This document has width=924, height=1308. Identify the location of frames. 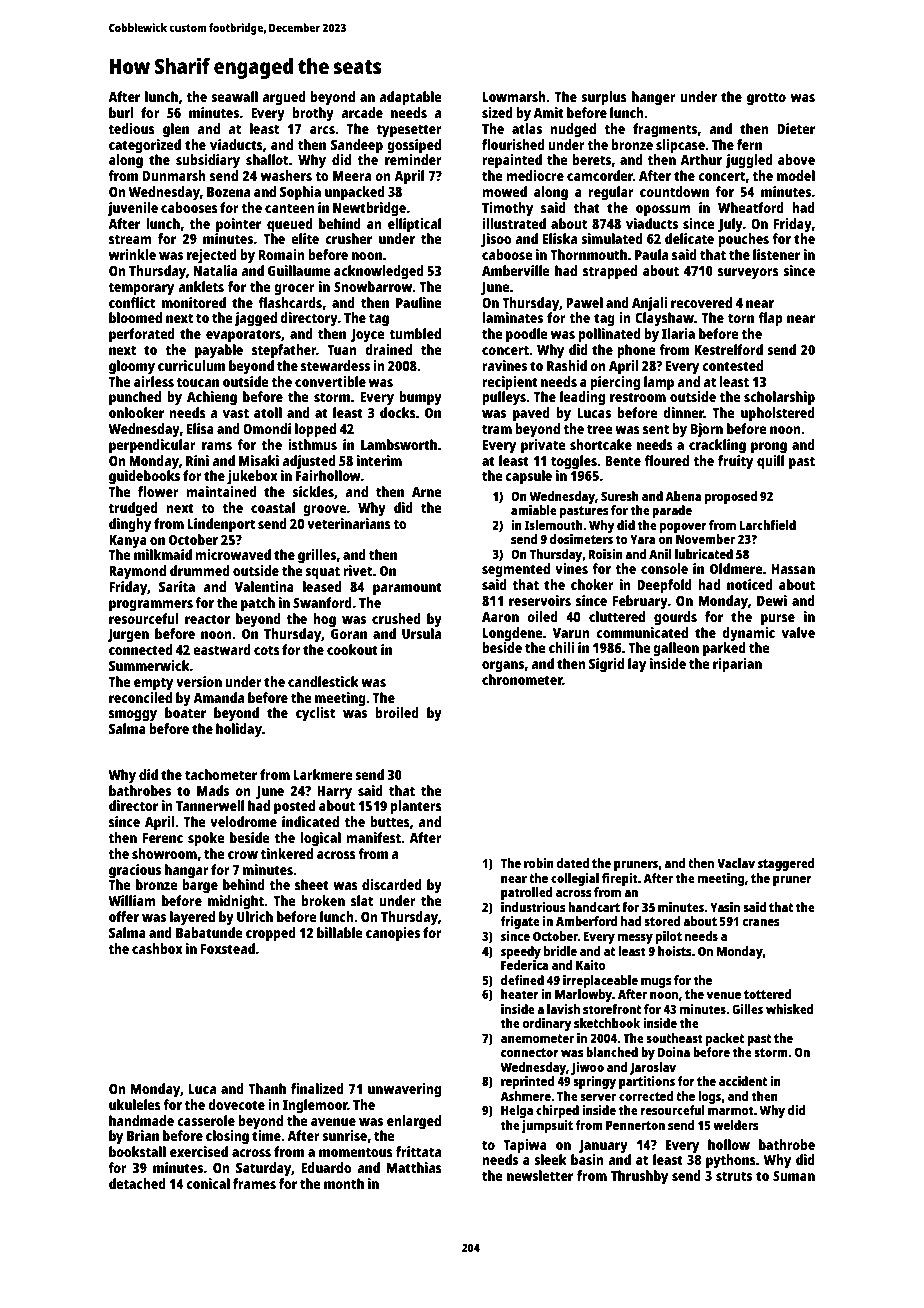
(254, 1183).
